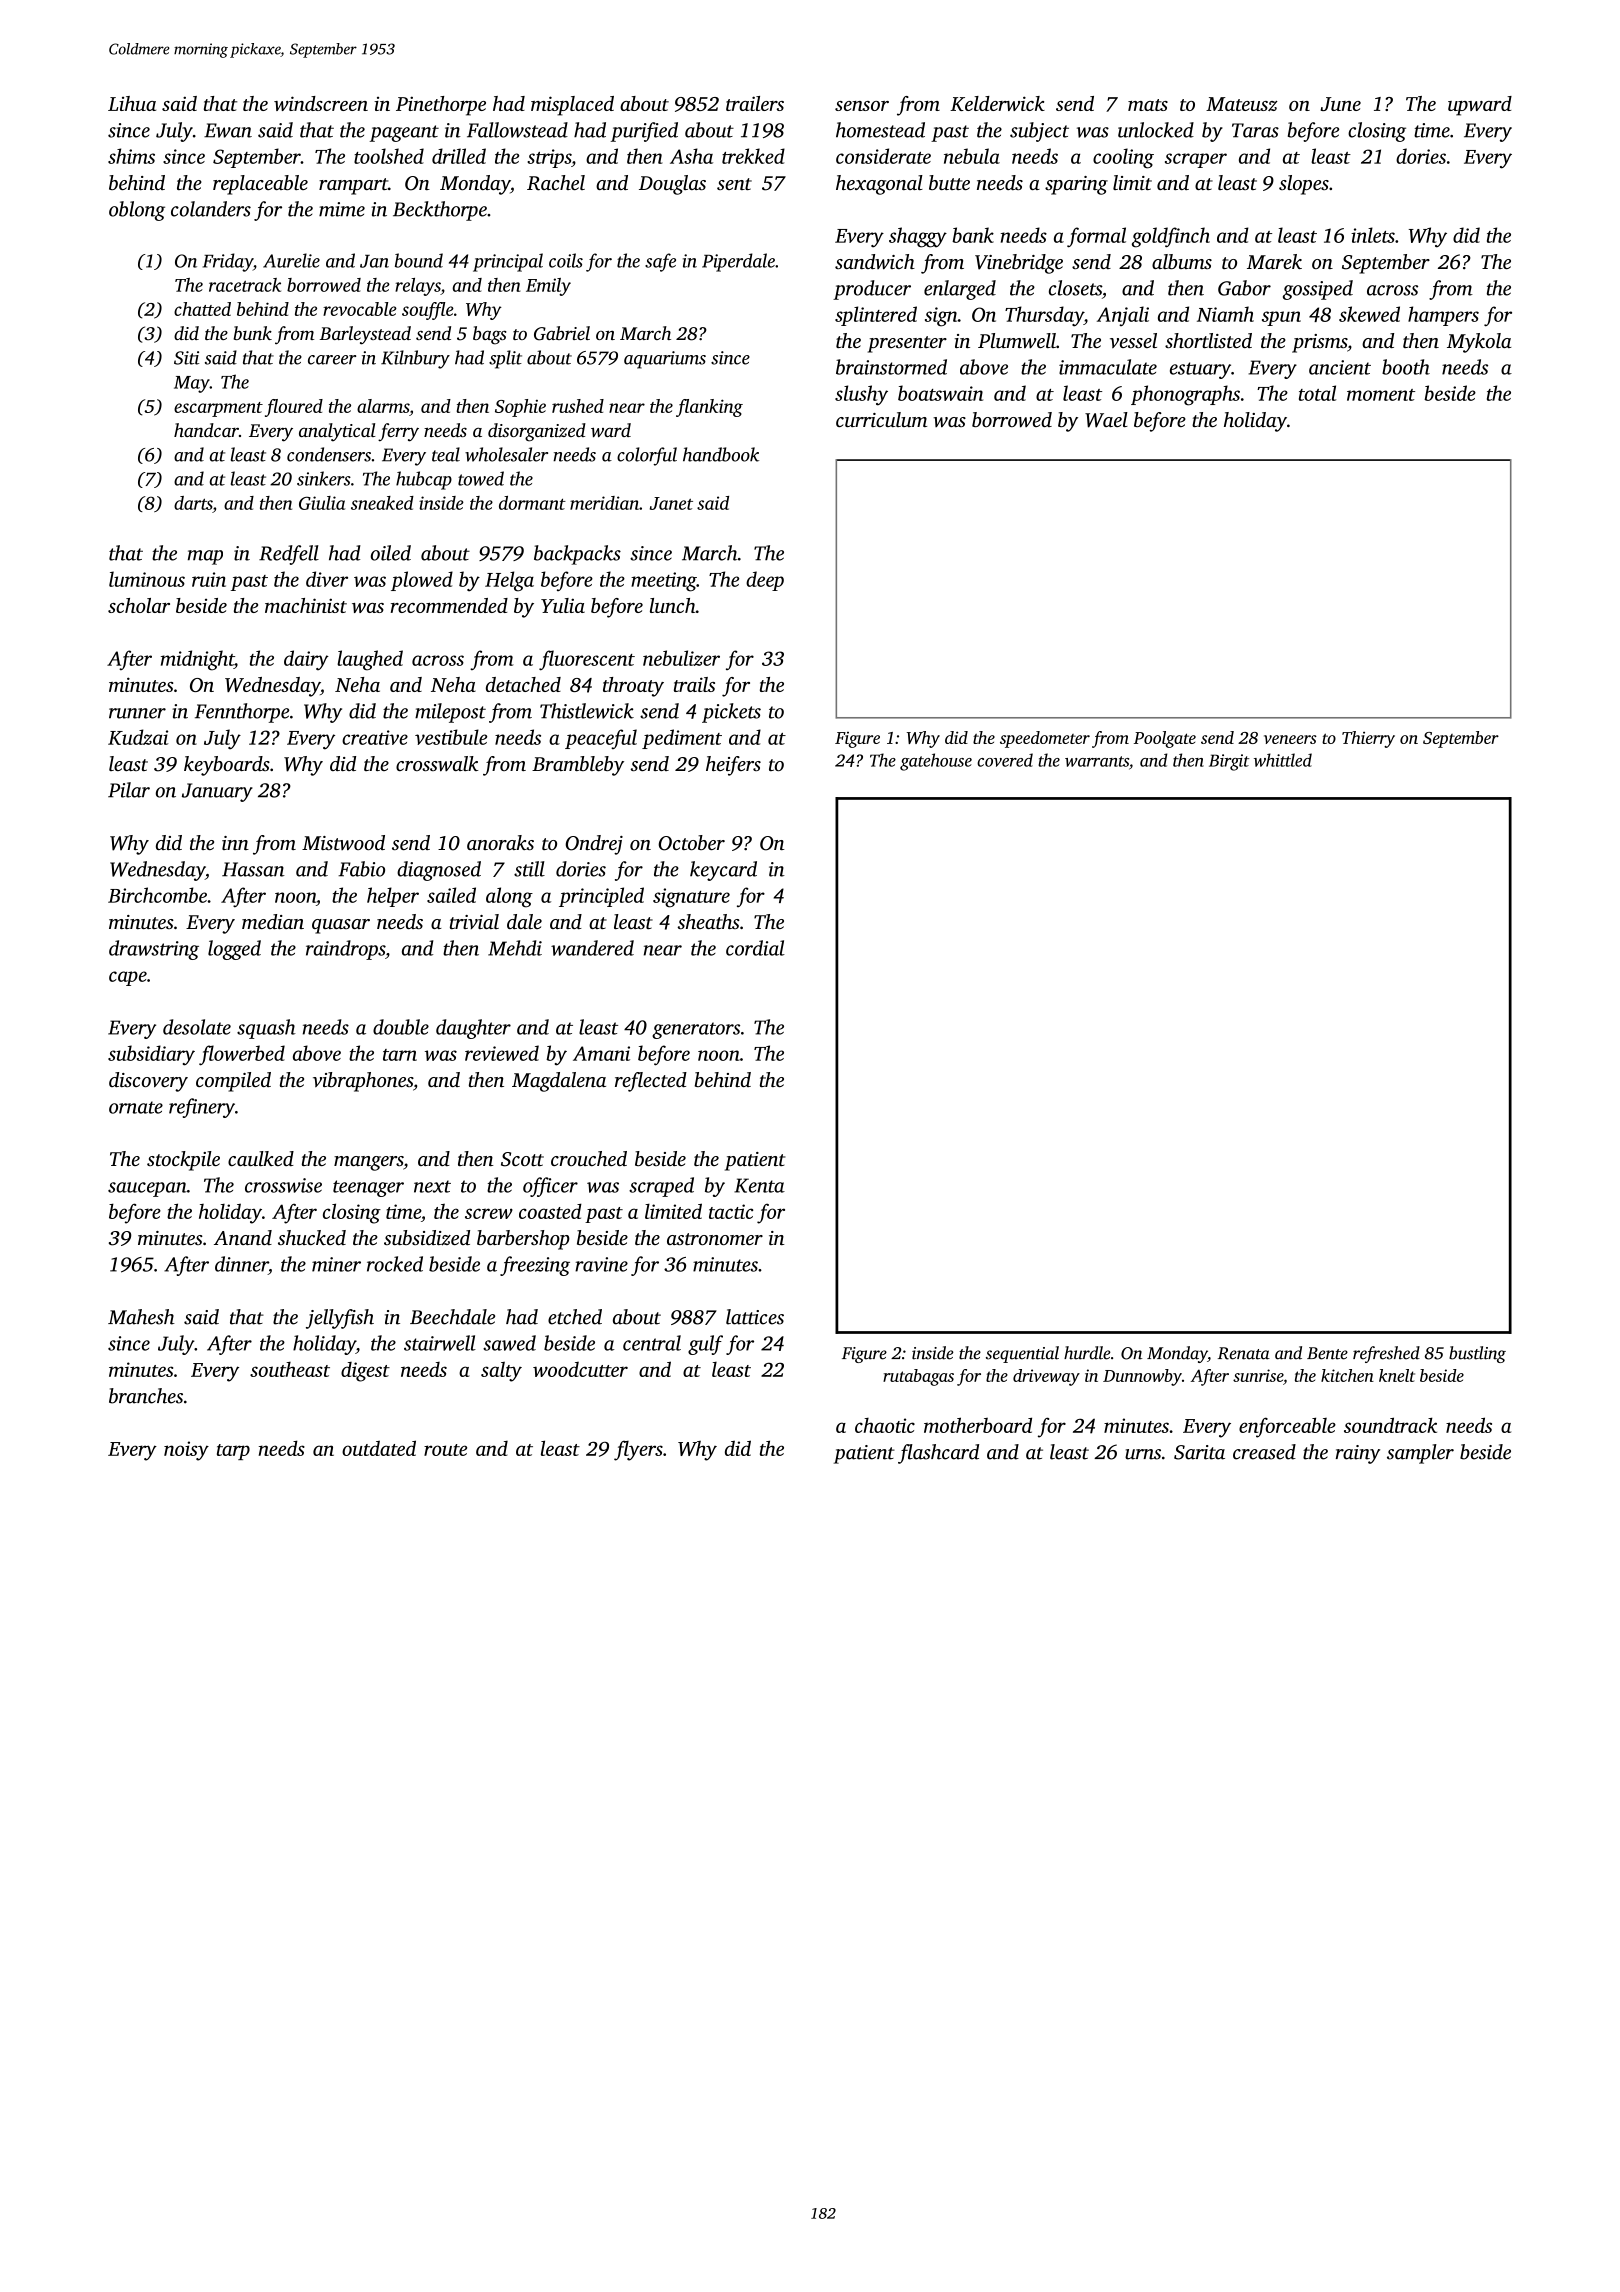 This screenshot has width=1620, height=2292. What do you see at coordinates (509, 1343) in the screenshot?
I see `sawed` at bounding box center [509, 1343].
